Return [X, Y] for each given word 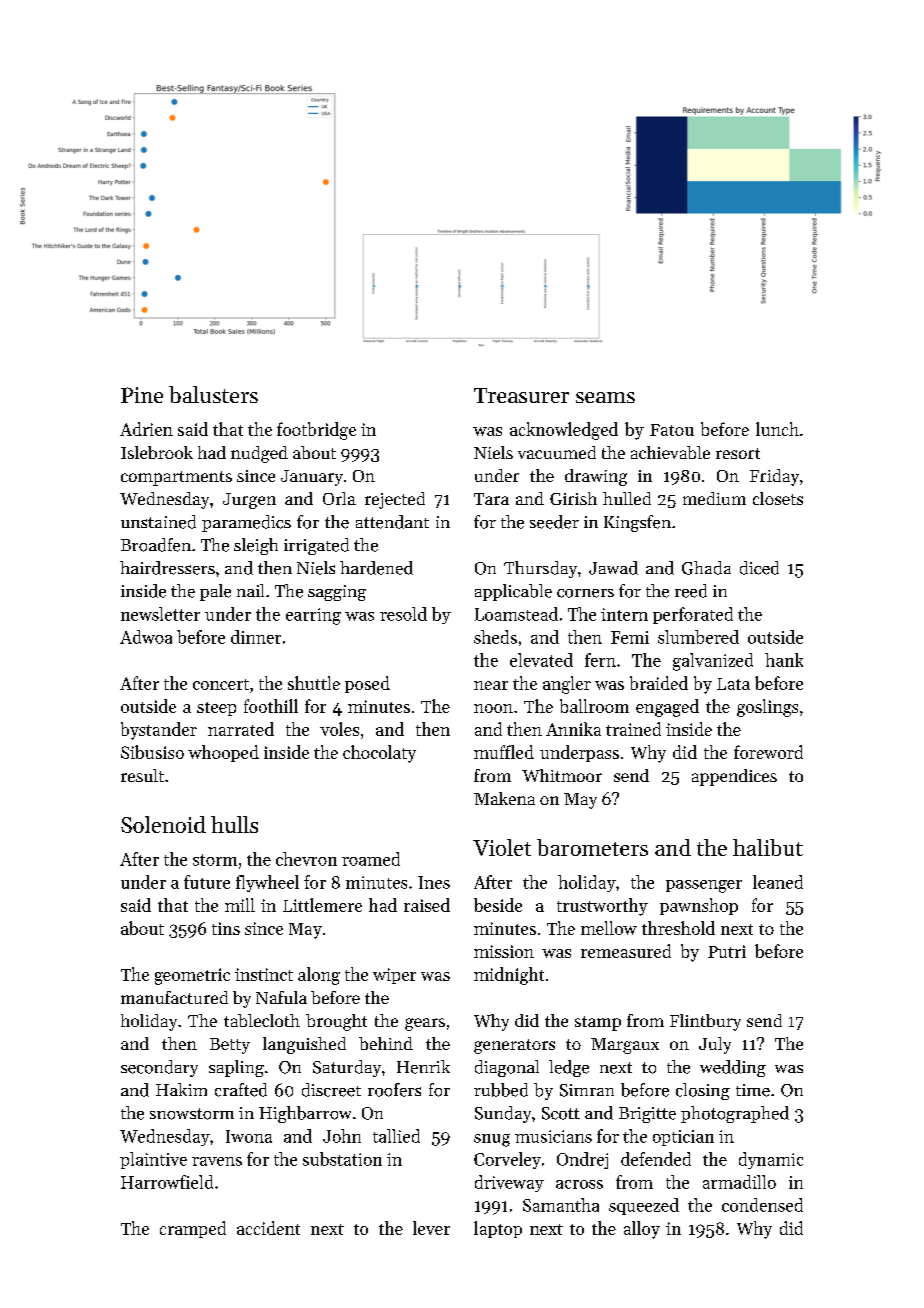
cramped [193, 1229]
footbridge [316, 431]
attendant [392, 522]
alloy [642, 1230]
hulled [627, 498]
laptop [498, 1229]
